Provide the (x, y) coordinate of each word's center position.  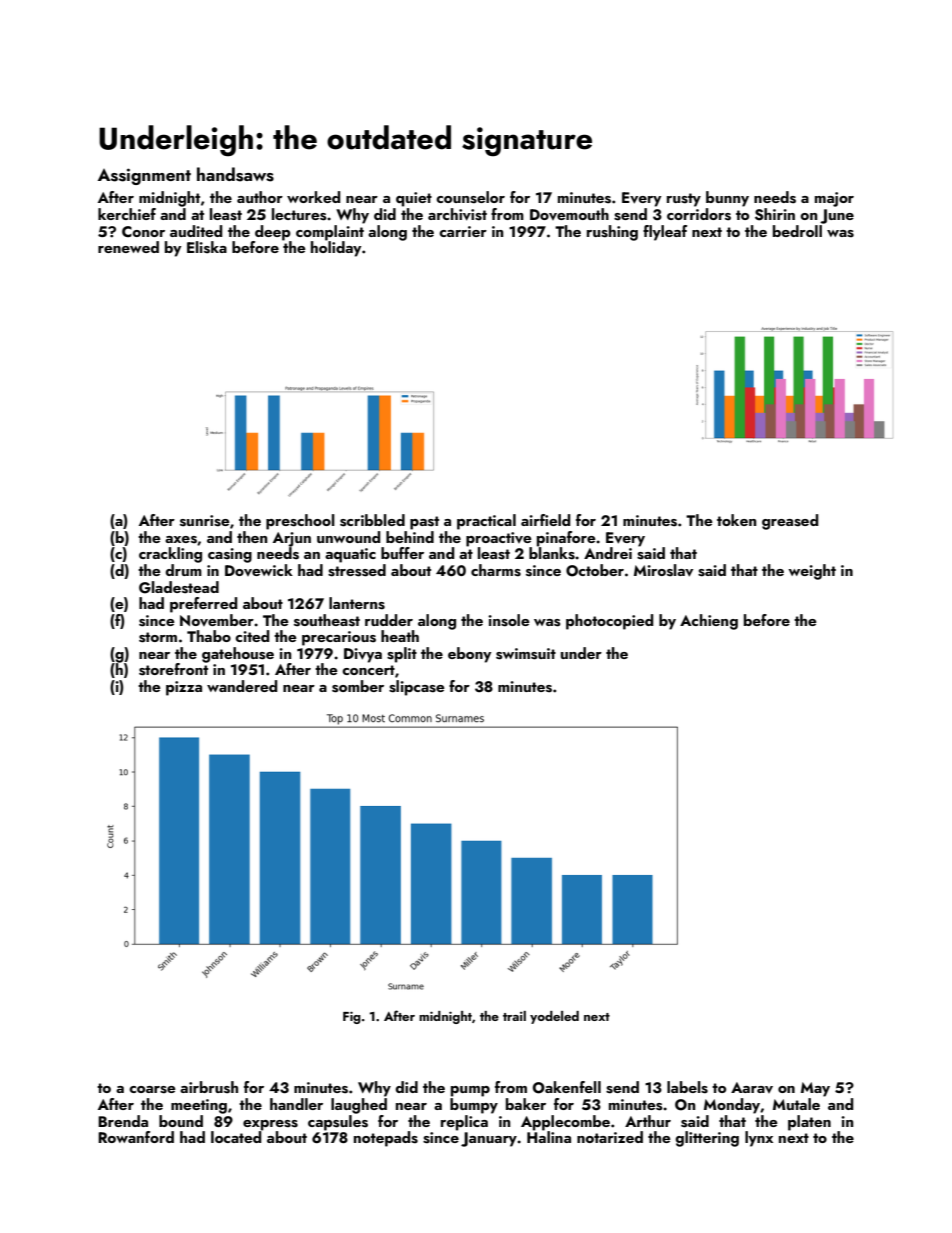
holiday (336, 249)
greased (790, 522)
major (834, 199)
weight (812, 572)
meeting (199, 1106)
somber (358, 686)
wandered (242, 686)
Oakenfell (567, 1087)
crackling (170, 555)
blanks (552, 553)
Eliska (207, 247)
